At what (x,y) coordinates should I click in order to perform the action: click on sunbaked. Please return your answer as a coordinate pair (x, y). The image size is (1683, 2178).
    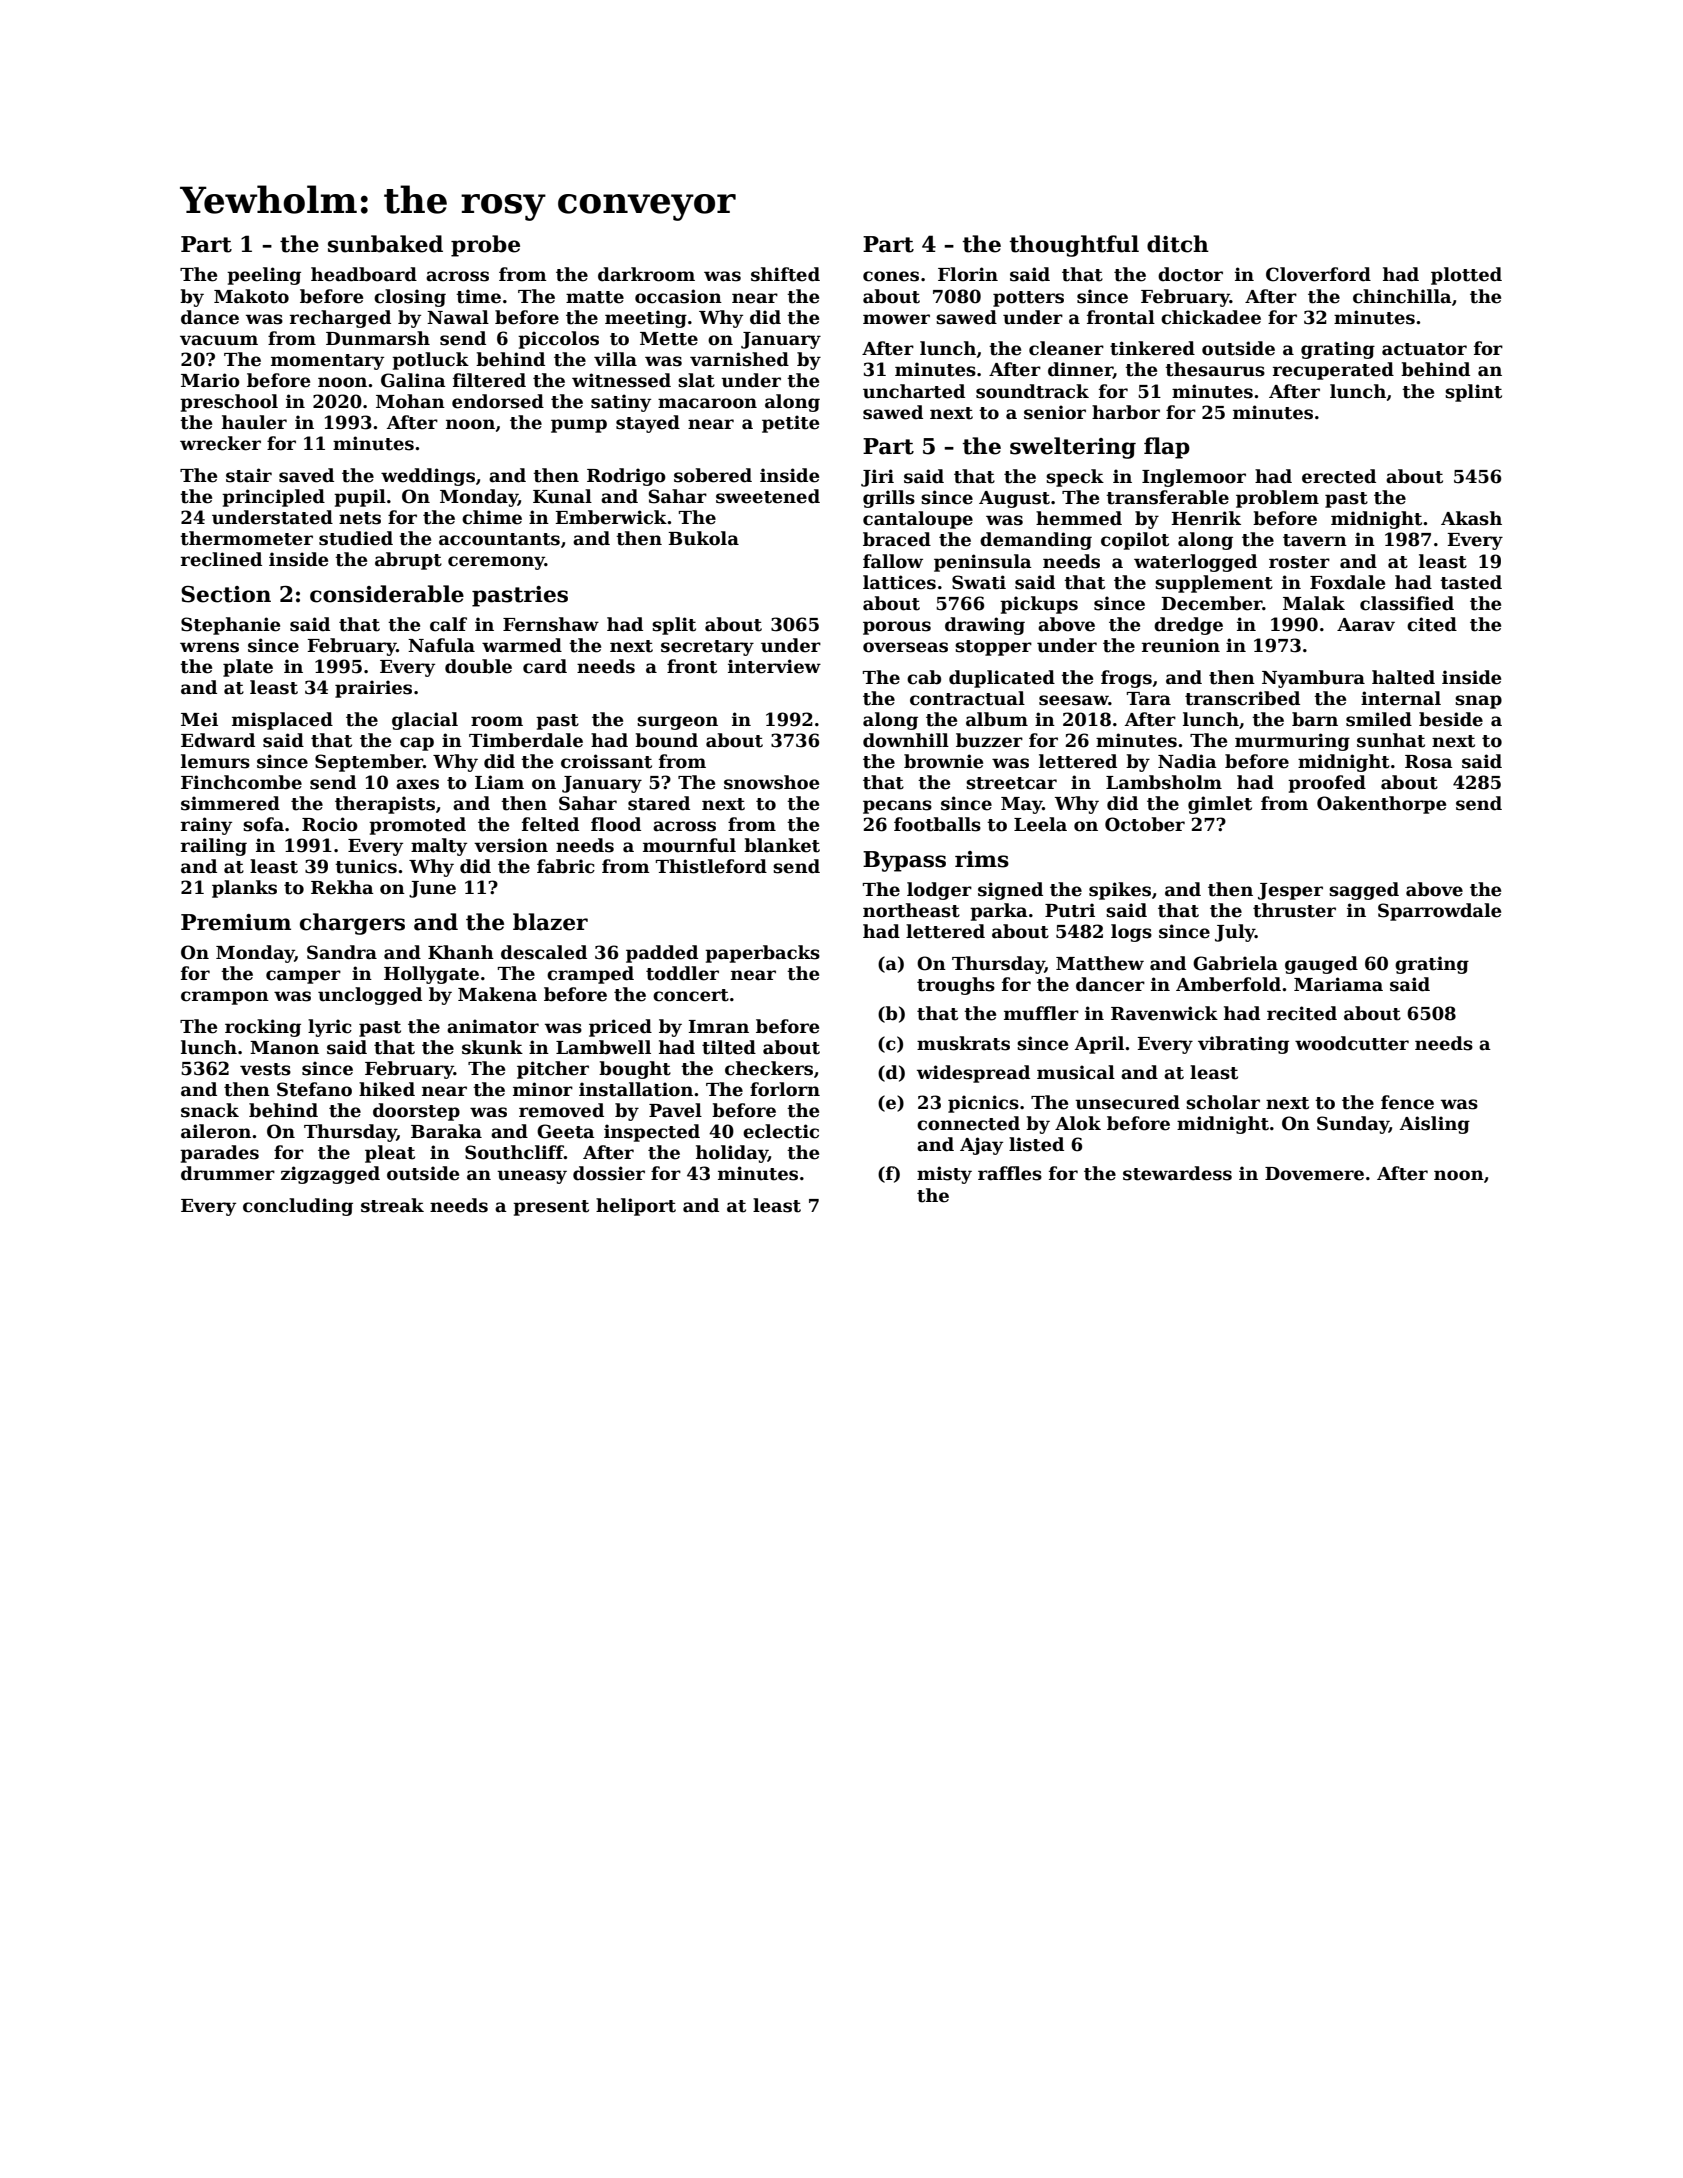
    Looking at the image, I should click on (385, 244).
